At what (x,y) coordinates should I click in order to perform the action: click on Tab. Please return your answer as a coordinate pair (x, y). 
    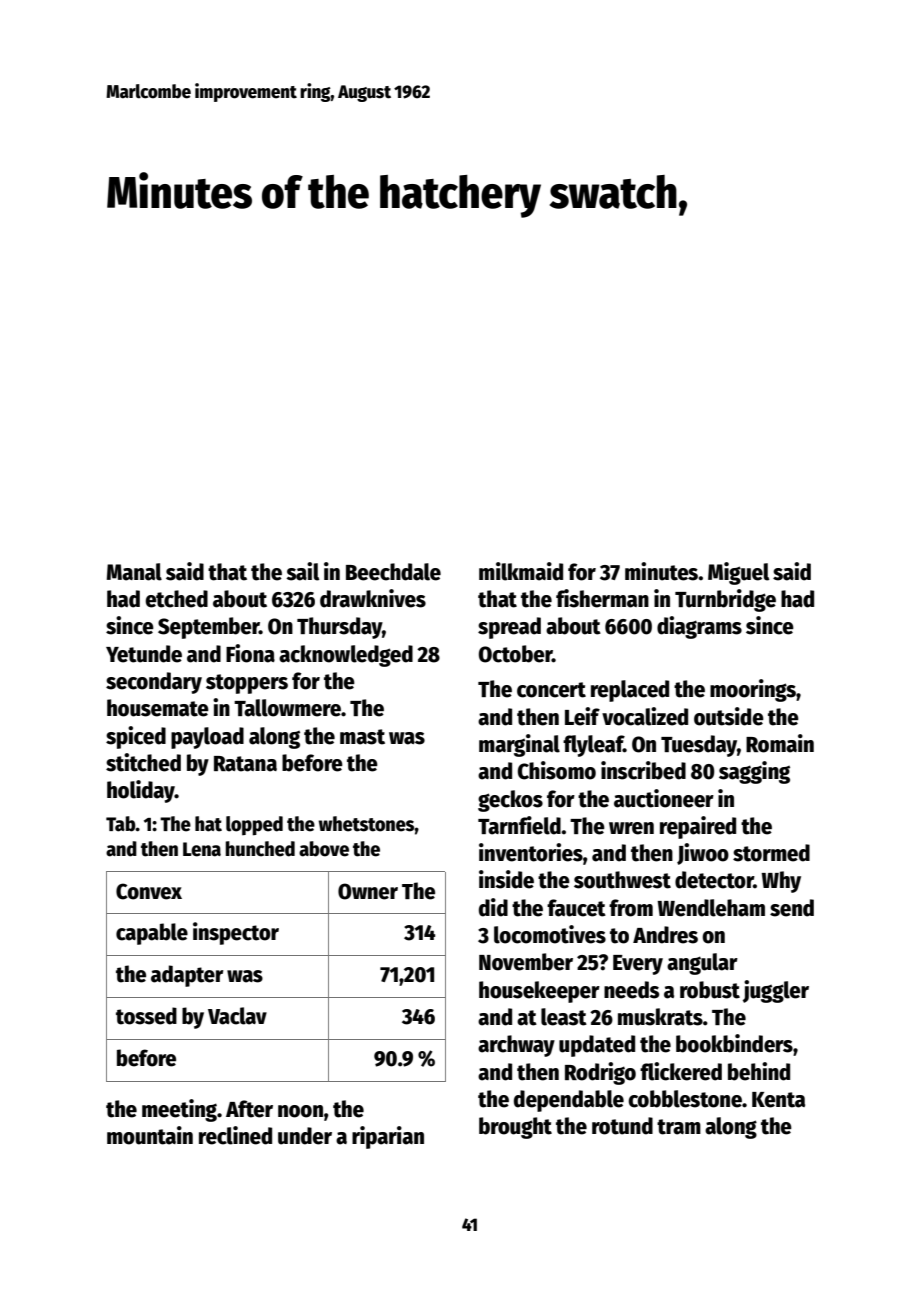
    Looking at the image, I should click on (121, 824).
